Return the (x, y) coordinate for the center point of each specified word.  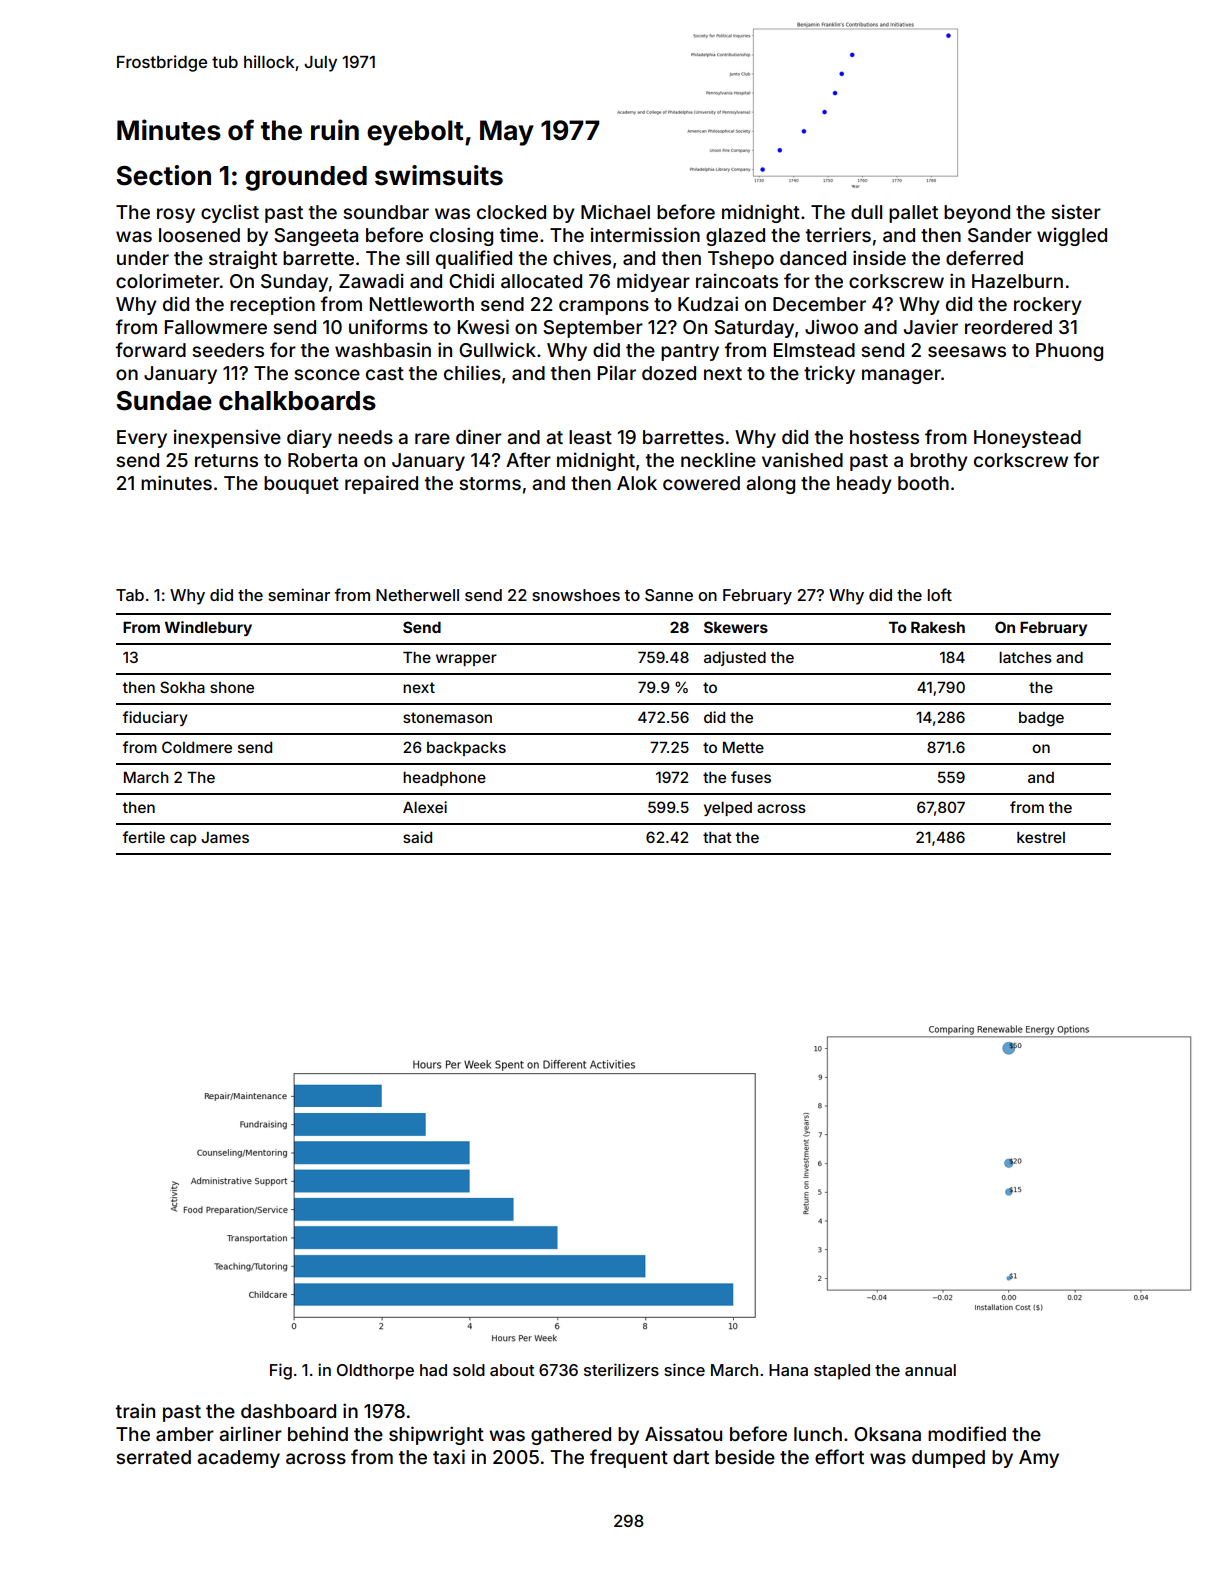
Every (142, 439)
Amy (1039, 1459)
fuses (751, 777)
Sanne (669, 595)
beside (745, 1456)
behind (318, 1433)
